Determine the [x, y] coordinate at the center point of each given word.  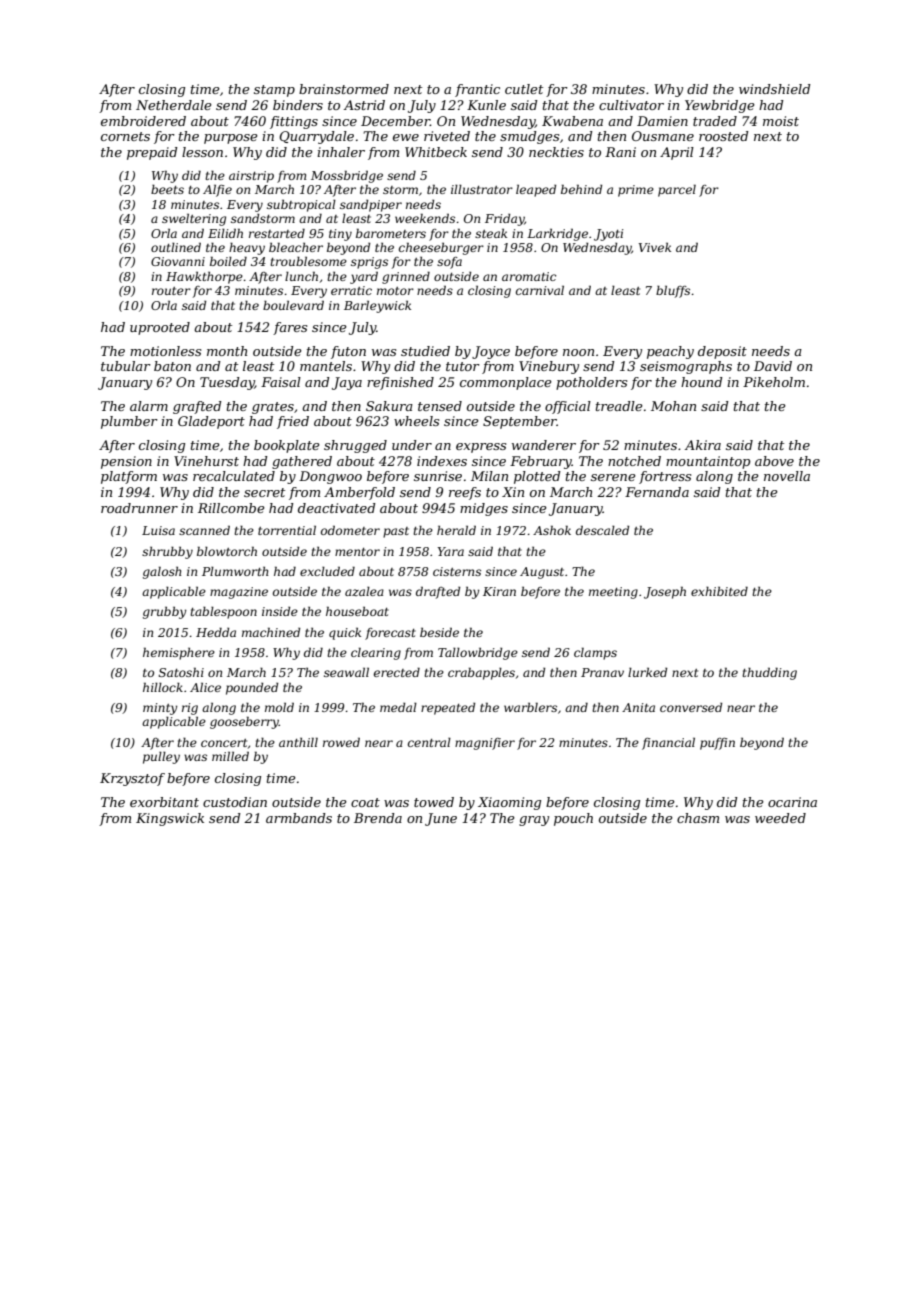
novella [787, 476]
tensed [440, 406]
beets [167, 189]
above [774, 461]
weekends [425, 218]
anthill [298, 742]
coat [365, 802]
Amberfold [359, 493]
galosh [162, 572]
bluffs [673, 291]
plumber [129, 422]
